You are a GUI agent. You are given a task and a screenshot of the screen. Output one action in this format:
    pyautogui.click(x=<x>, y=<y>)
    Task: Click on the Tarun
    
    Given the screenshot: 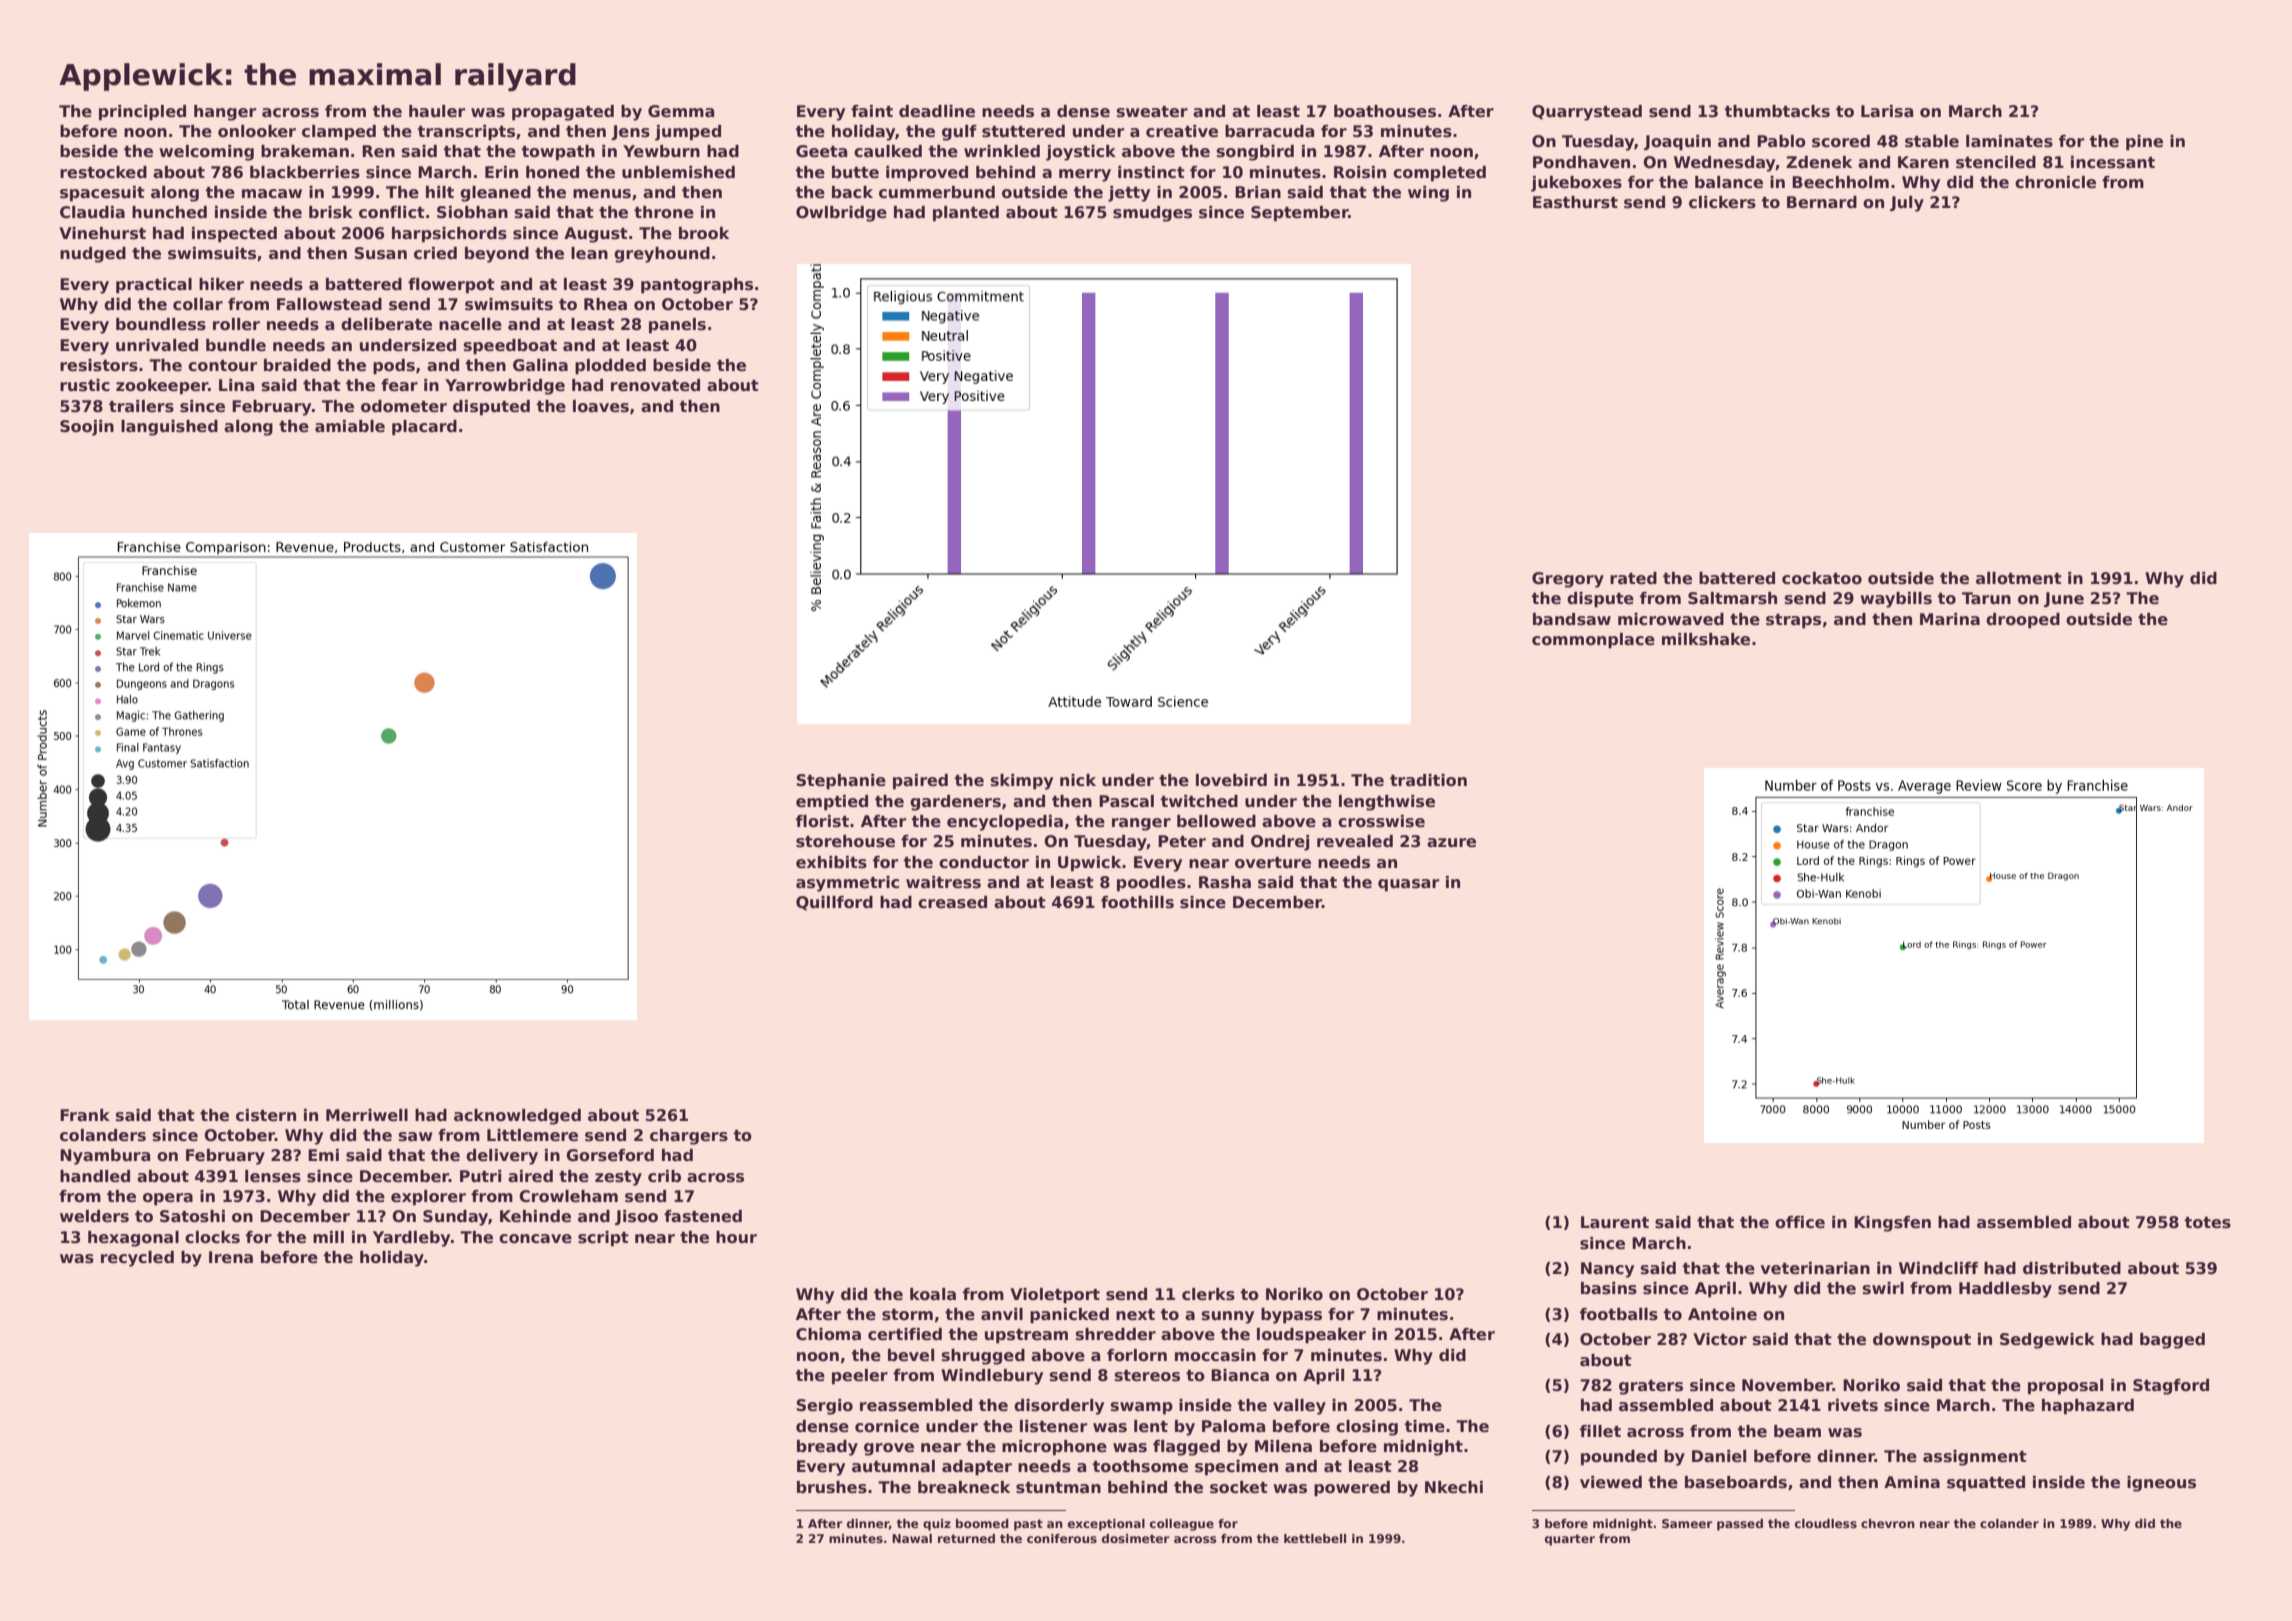 What is the action you would take?
    pyautogui.click(x=1986, y=598)
